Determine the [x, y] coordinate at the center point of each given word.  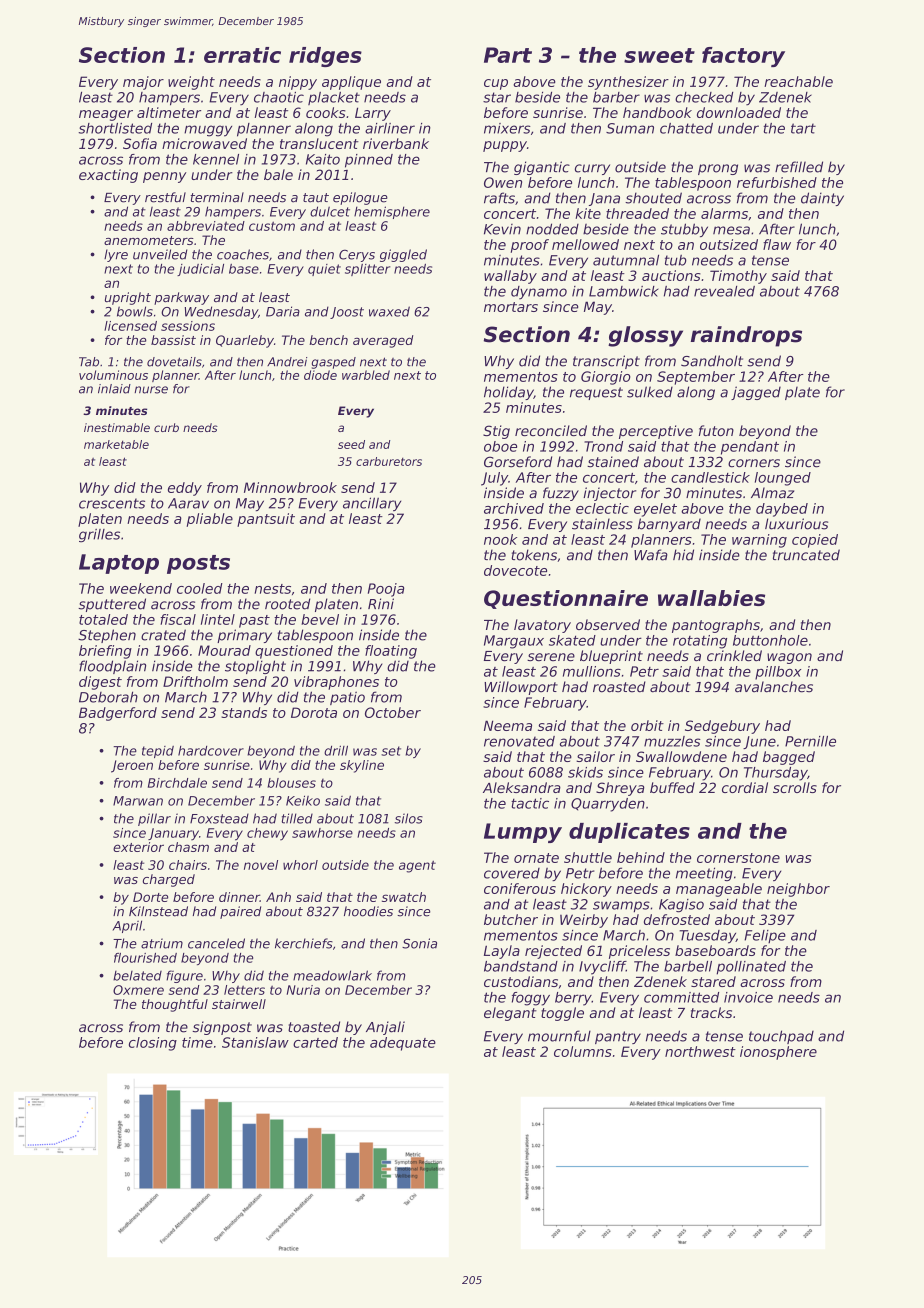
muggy [208, 131]
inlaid [114, 389]
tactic [530, 803]
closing [153, 1044]
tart [803, 128]
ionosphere [778, 1053]
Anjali [385, 1028]
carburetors [389, 461]
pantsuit [266, 520]
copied [815, 541]
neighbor [798, 890]
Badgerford [118, 714]
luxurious [796, 524]
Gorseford [518, 462]
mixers [507, 128]
